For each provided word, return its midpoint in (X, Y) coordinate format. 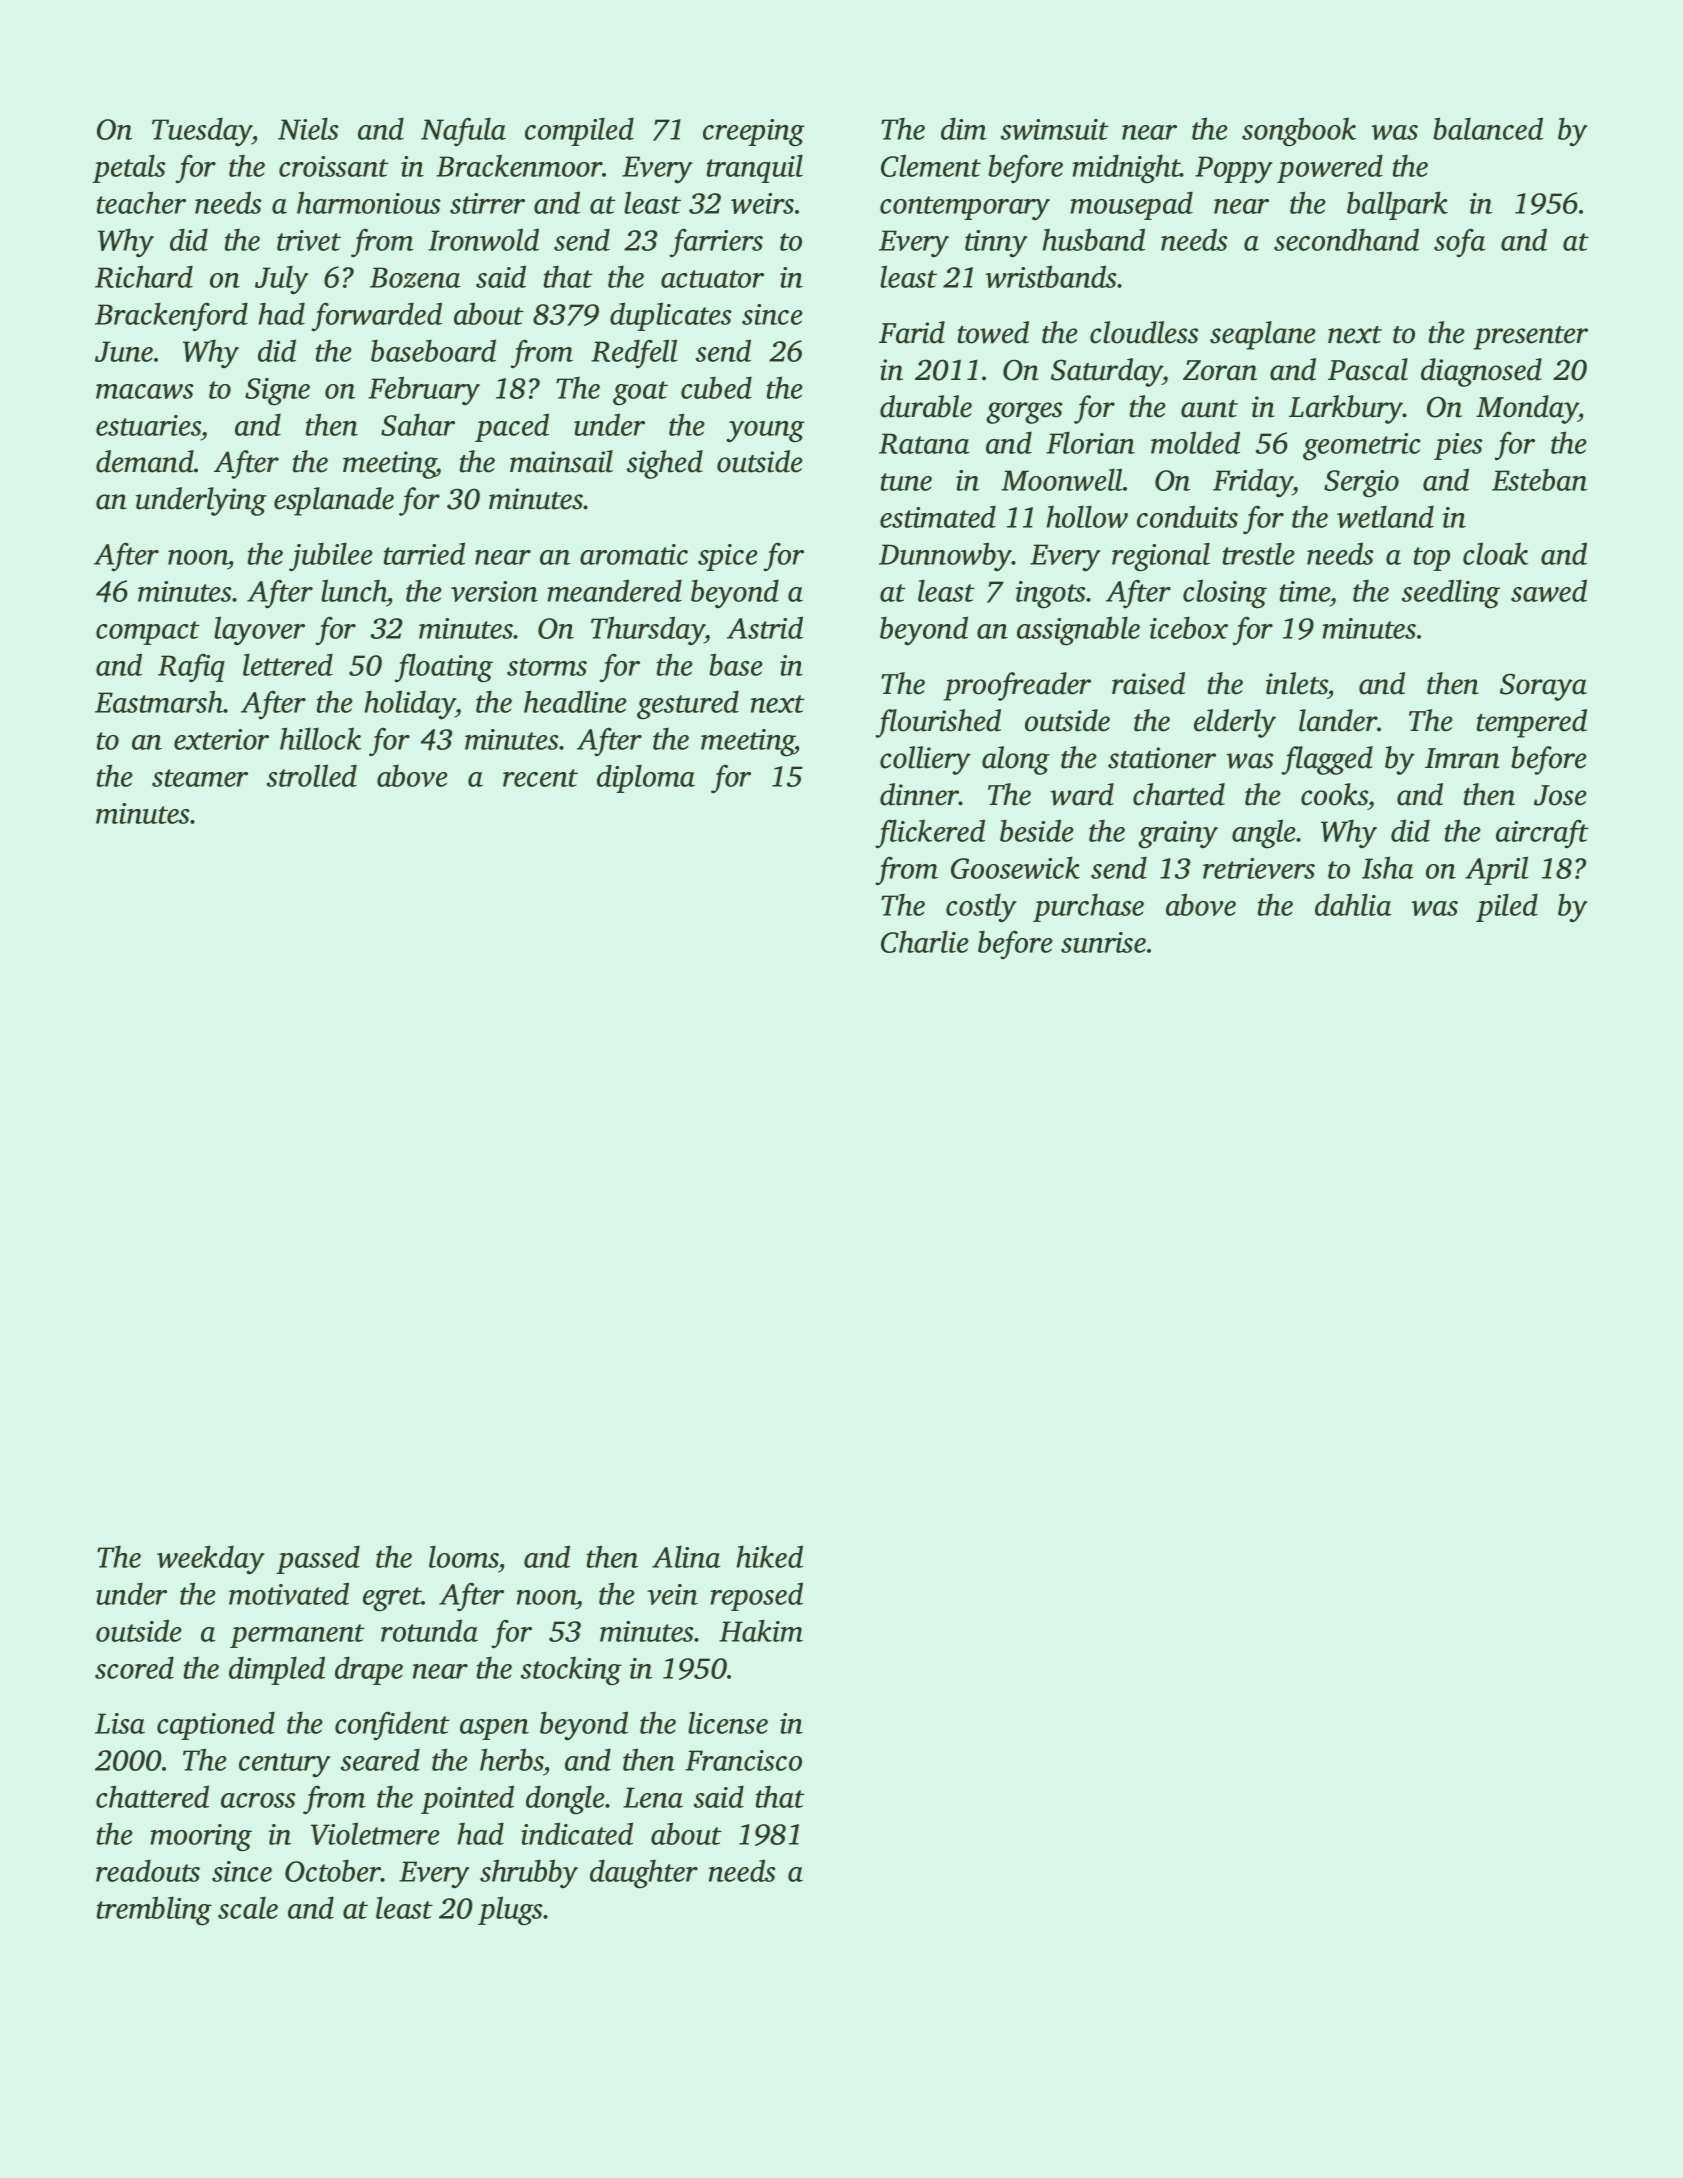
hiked (769, 1556)
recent (540, 778)
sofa (1459, 243)
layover (259, 630)
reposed (756, 1596)
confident (392, 1726)
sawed (1549, 590)
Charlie (925, 941)
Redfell (634, 354)
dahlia (1353, 904)
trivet (309, 240)
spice (728, 557)
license (728, 1722)
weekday (211, 1560)
